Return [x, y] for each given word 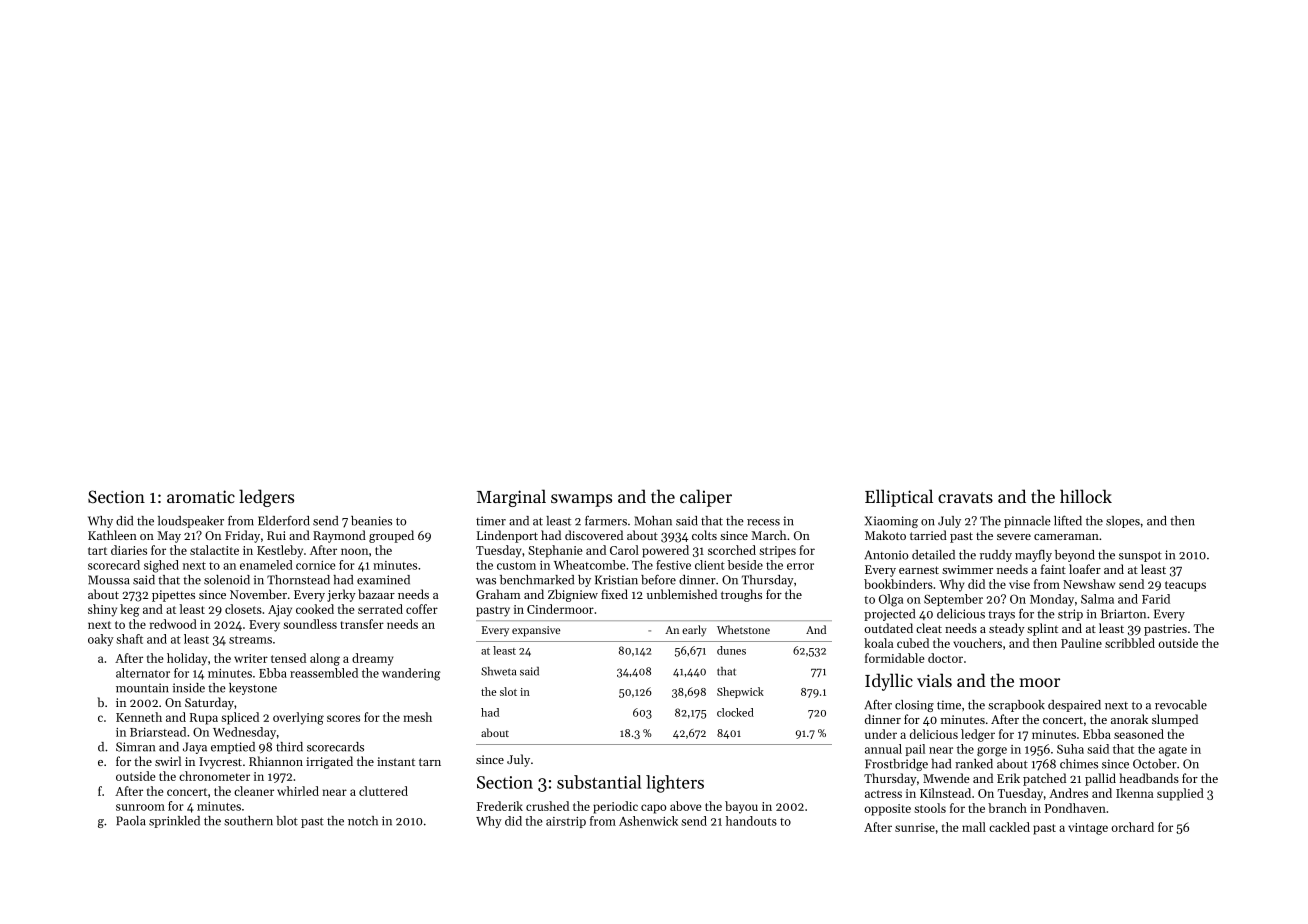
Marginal [511, 498]
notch [363, 821]
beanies [371, 521]
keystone [253, 689]
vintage [1088, 829]
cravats [965, 497]
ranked [974, 764]
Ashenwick [648, 821]
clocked [735, 712]
